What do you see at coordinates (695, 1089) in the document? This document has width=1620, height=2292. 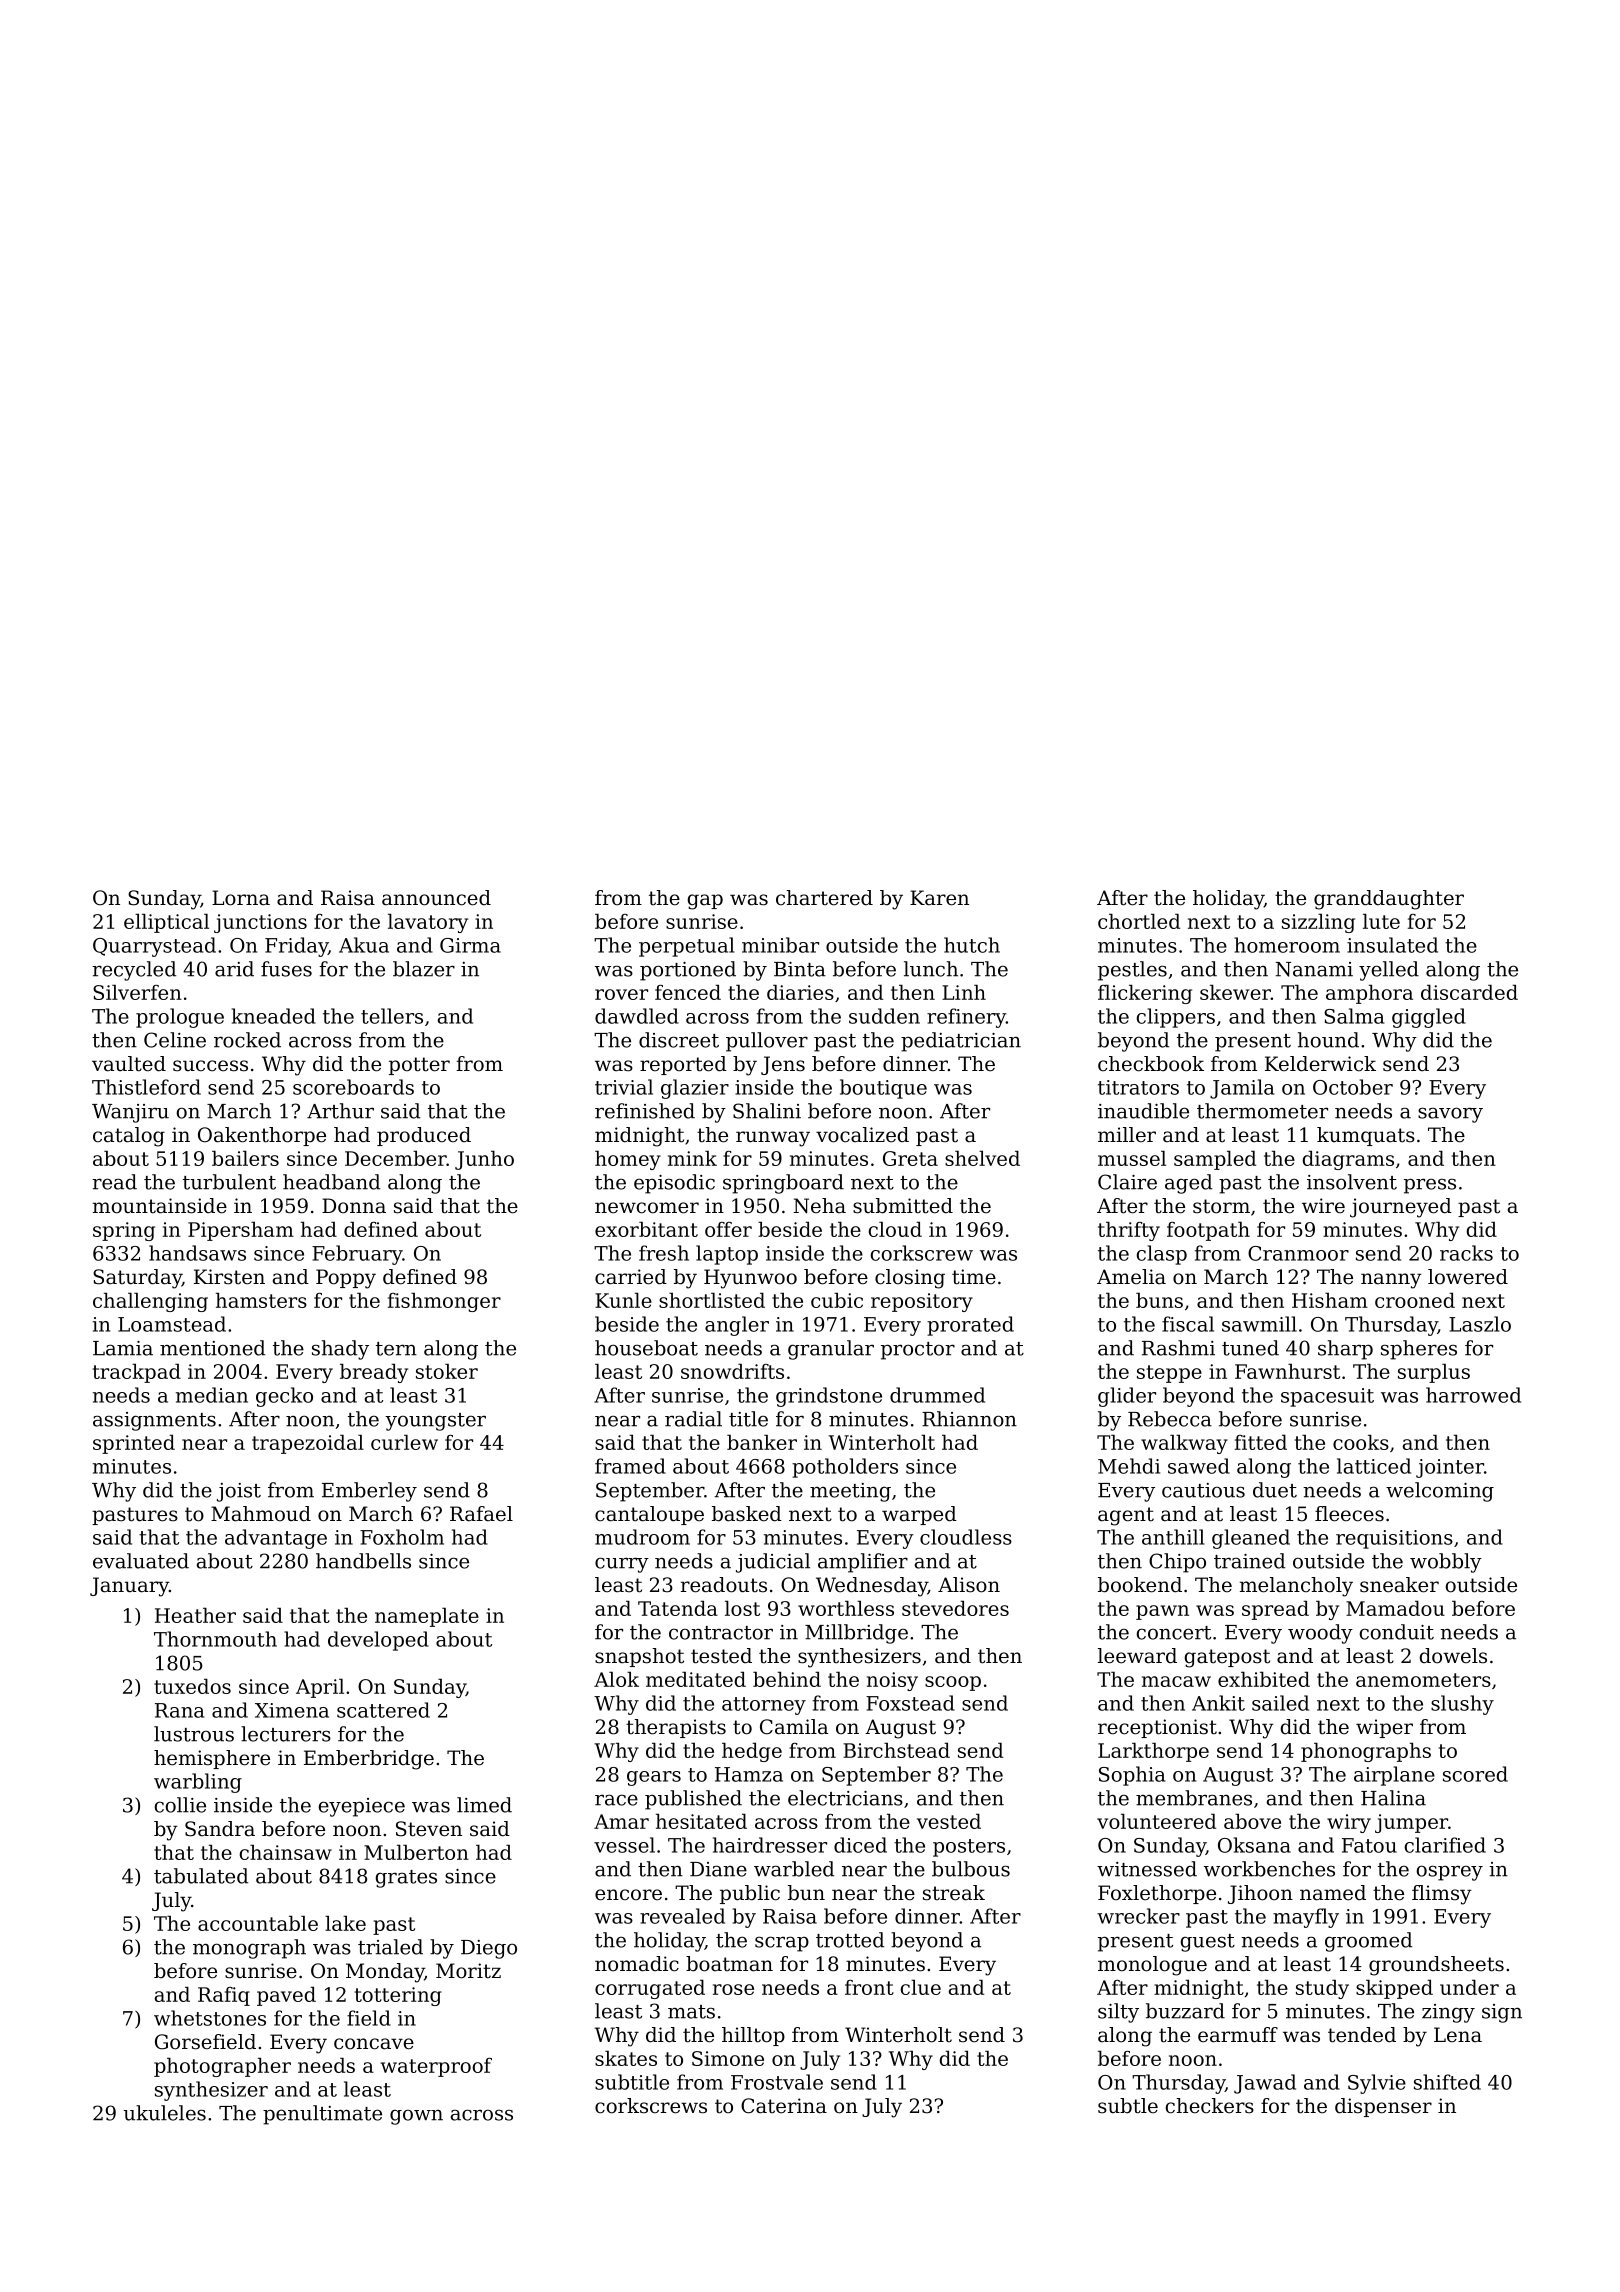 I see `glazier` at bounding box center [695, 1089].
